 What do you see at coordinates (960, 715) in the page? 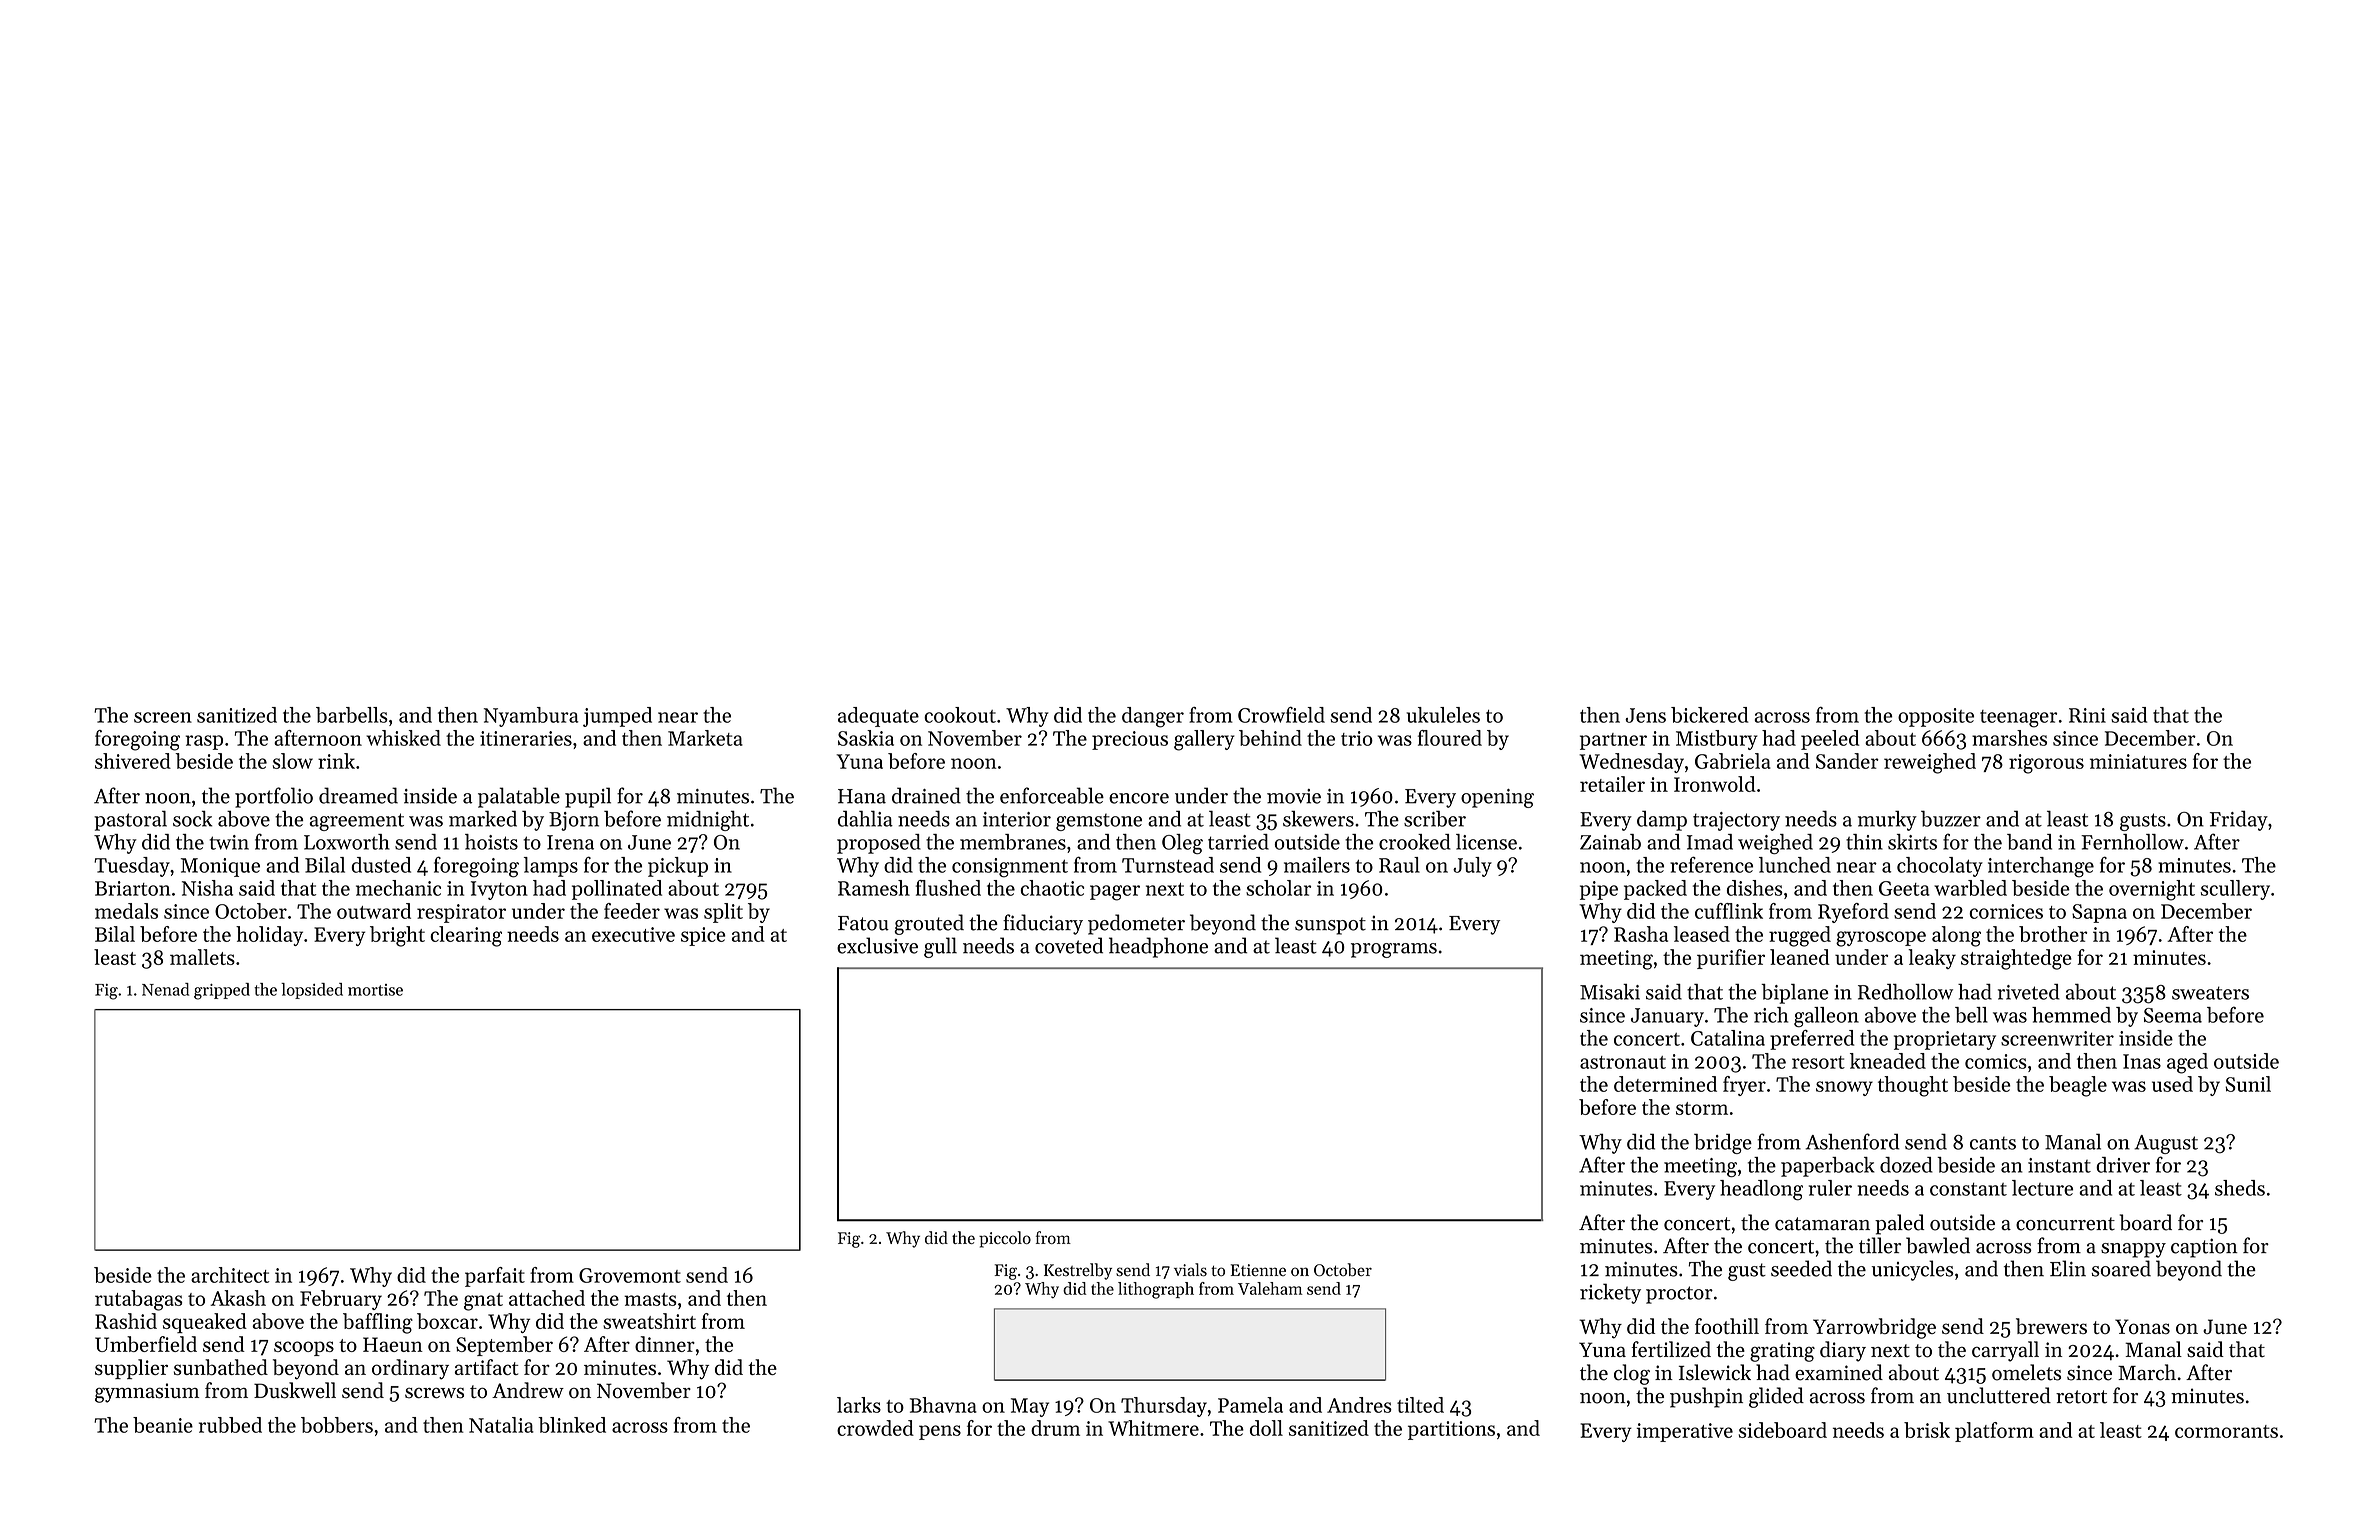
I see `cookout` at bounding box center [960, 715].
